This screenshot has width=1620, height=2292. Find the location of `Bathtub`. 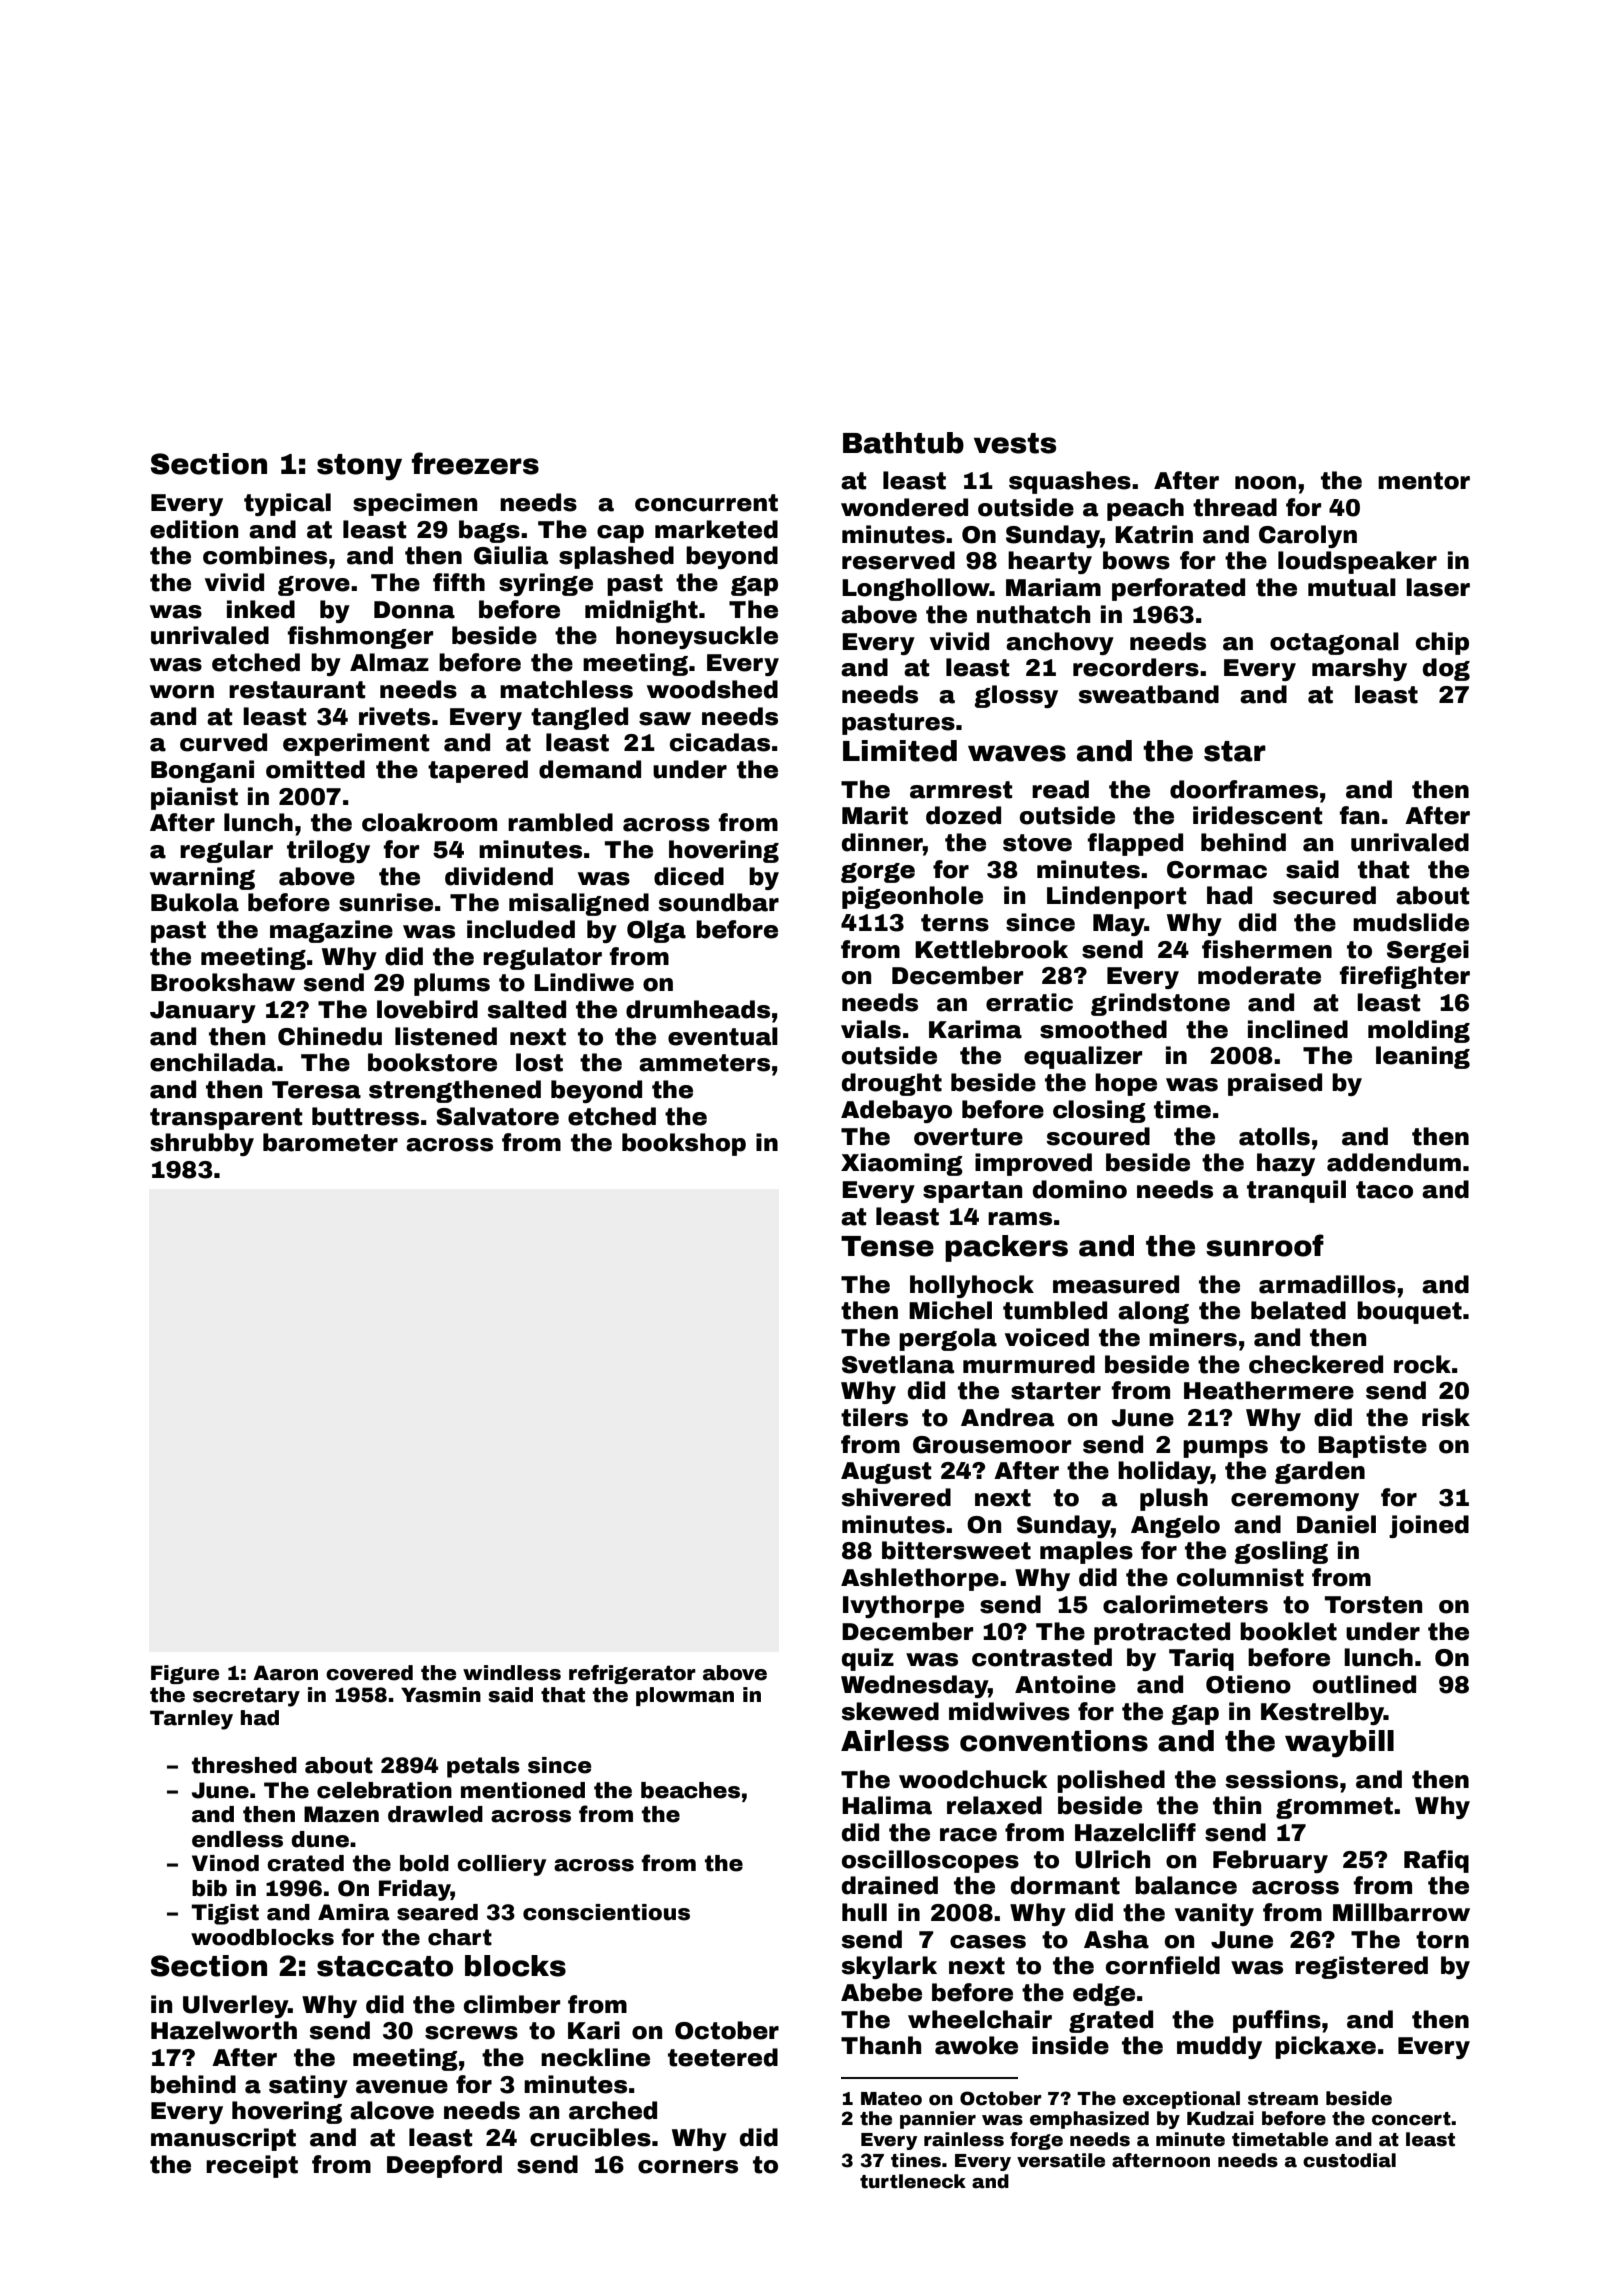

Bathtub is located at coordinates (903, 443).
